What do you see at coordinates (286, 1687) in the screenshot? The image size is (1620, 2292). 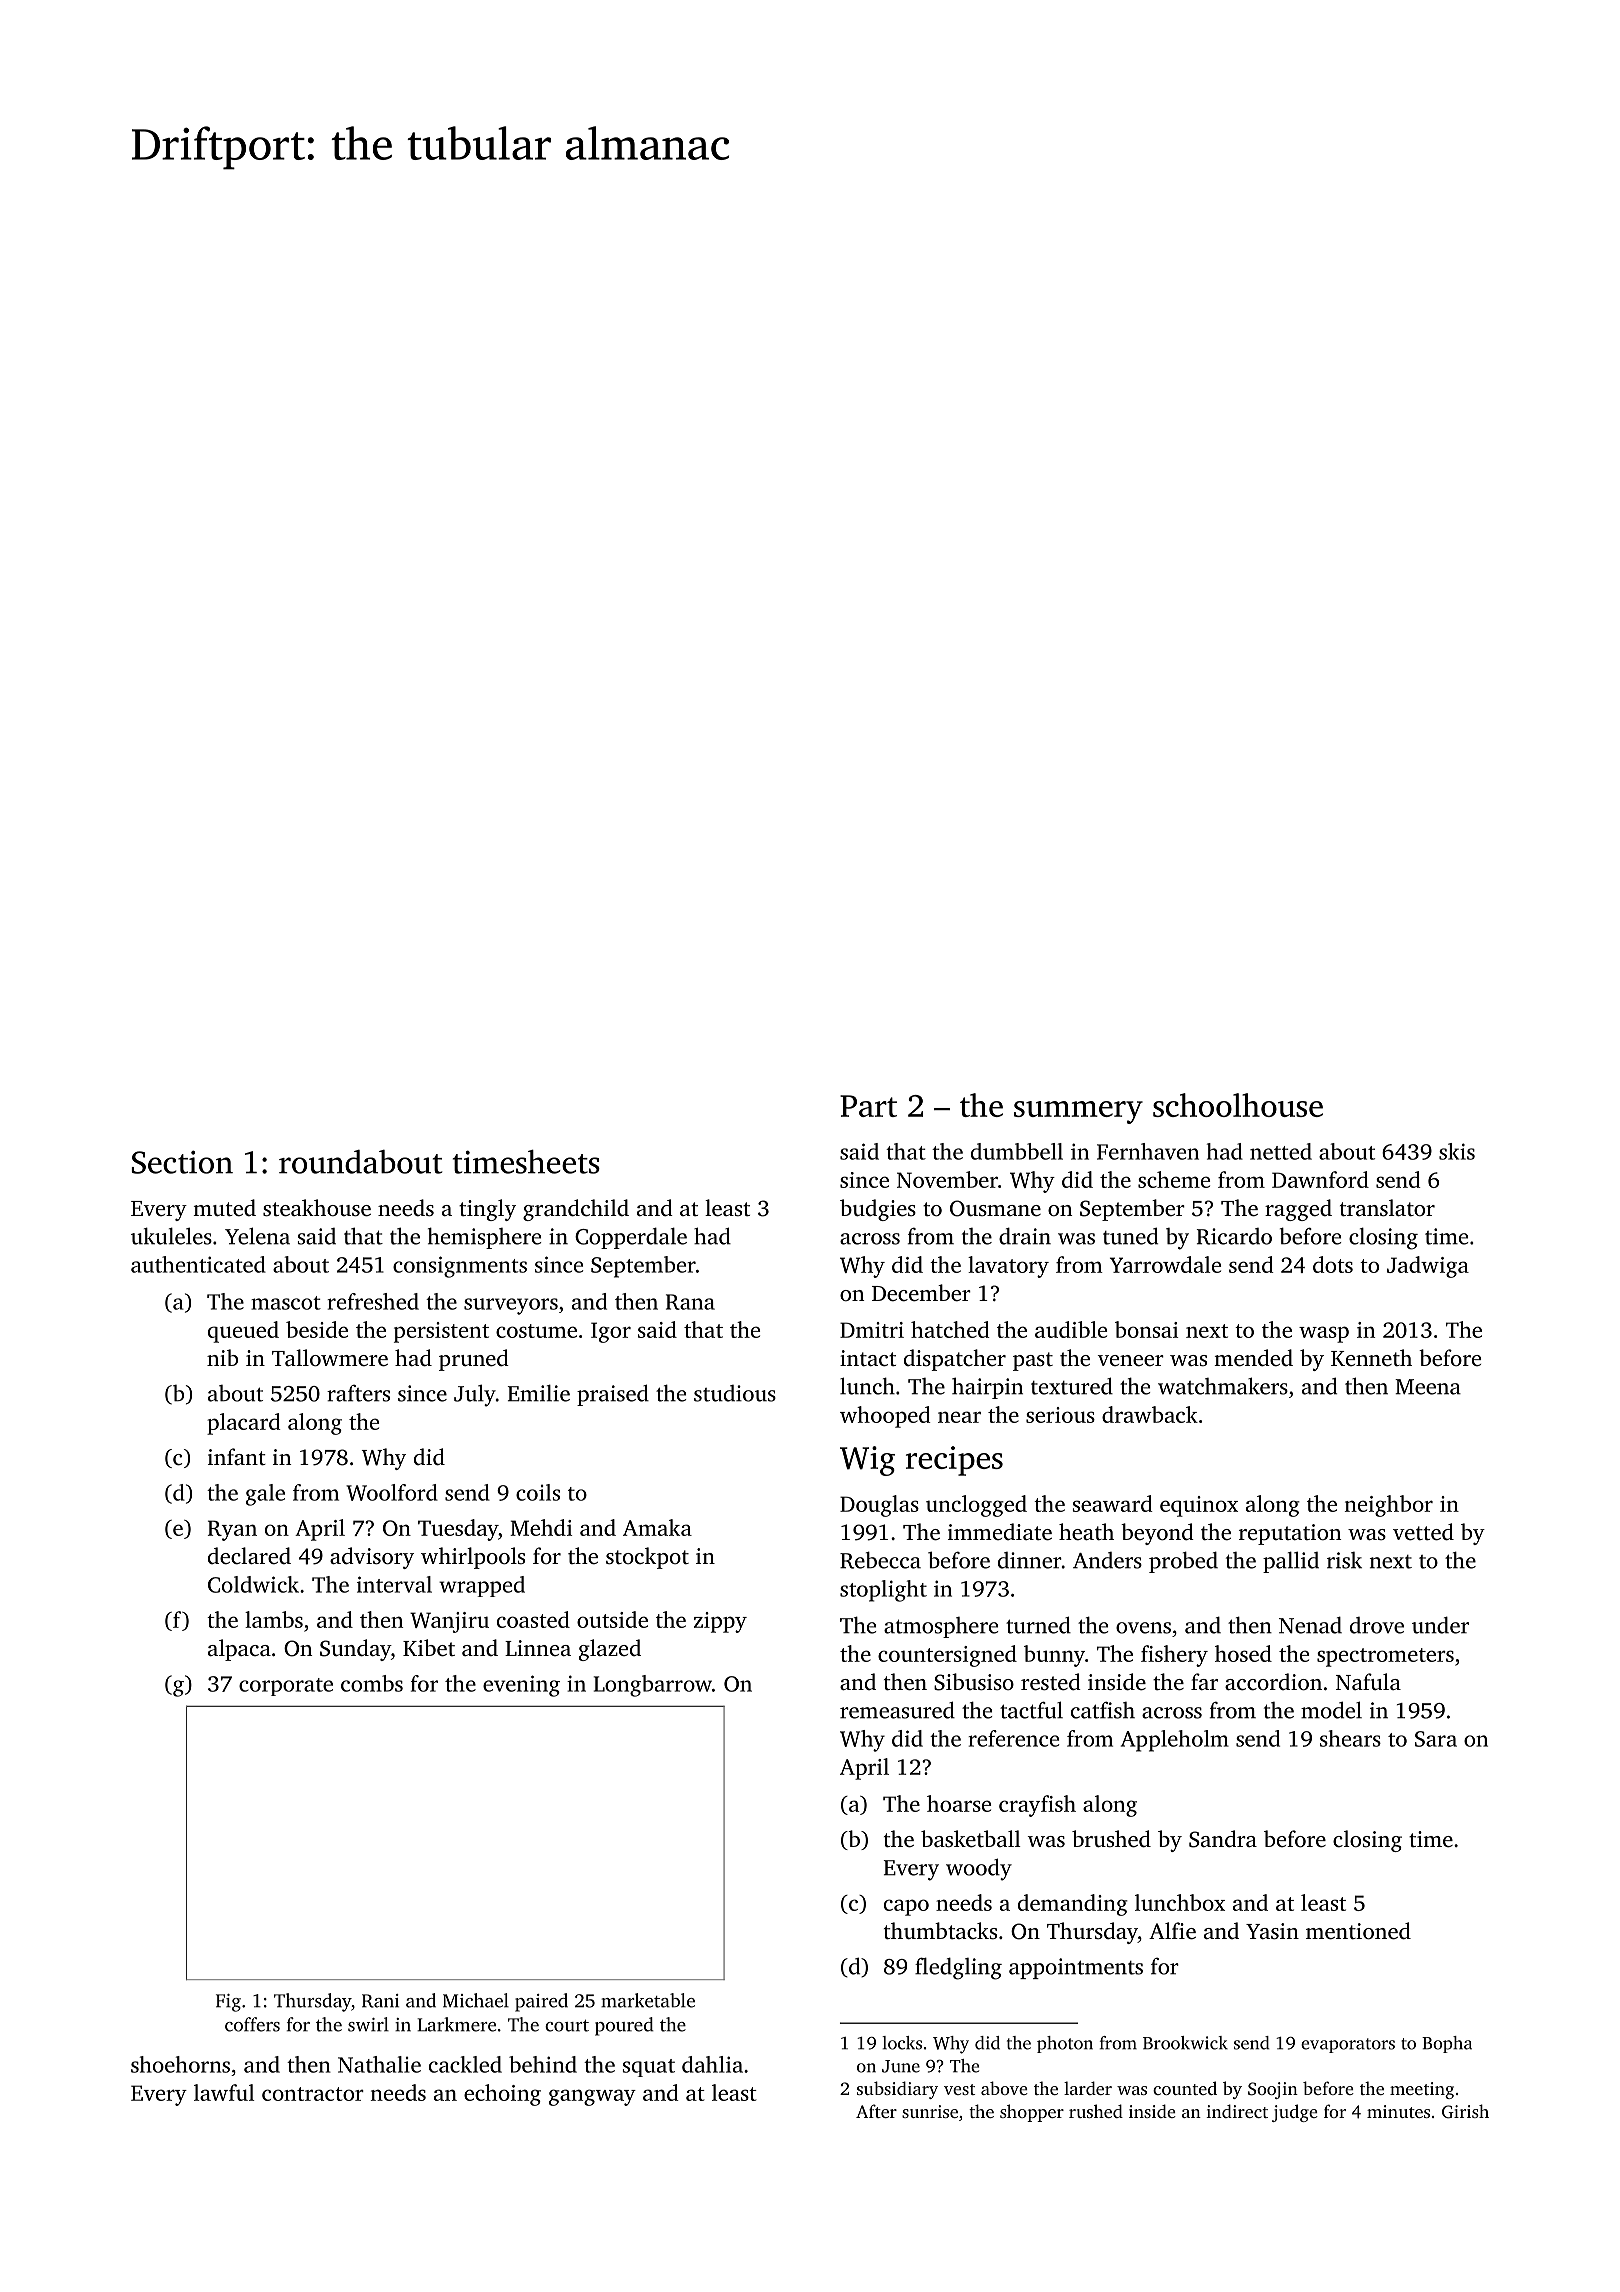 I see `corporate` at bounding box center [286, 1687].
